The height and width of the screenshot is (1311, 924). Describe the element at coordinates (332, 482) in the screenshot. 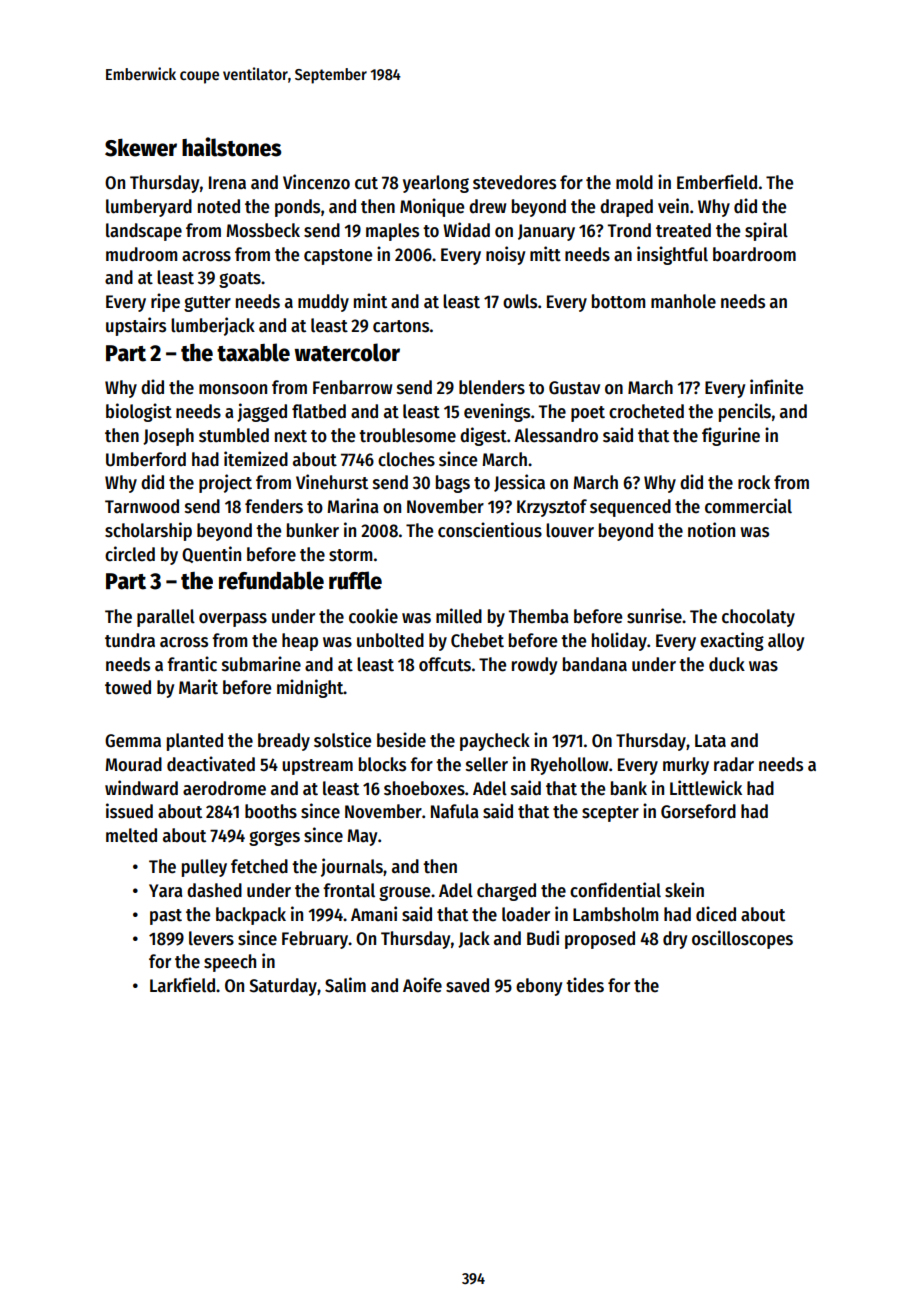

I see `Vinehurst` at that location.
